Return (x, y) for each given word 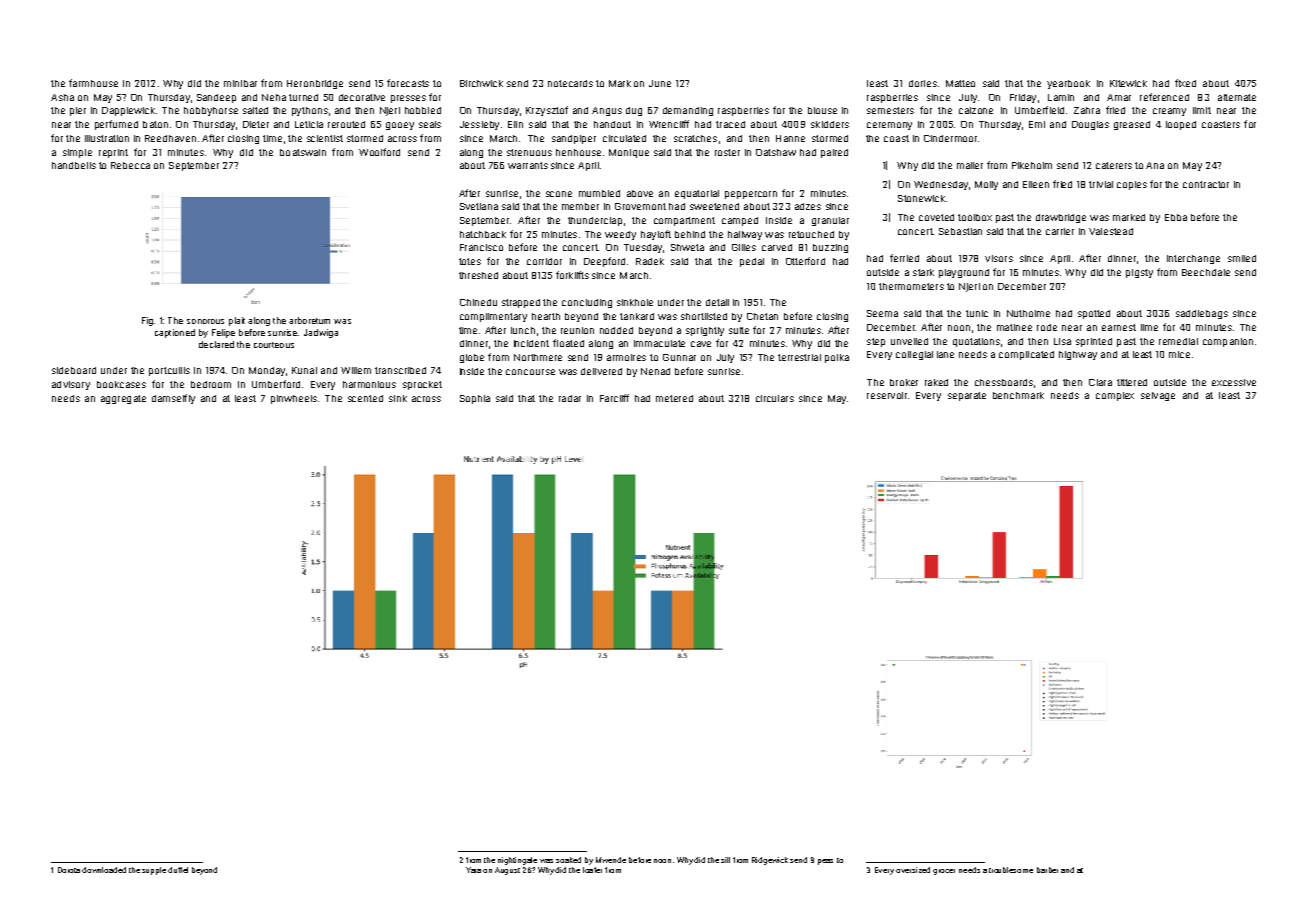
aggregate (123, 399)
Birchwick (481, 83)
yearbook (1068, 84)
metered (674, 398)
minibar (240, 83)
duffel (178, 870)
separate (967, 396)
